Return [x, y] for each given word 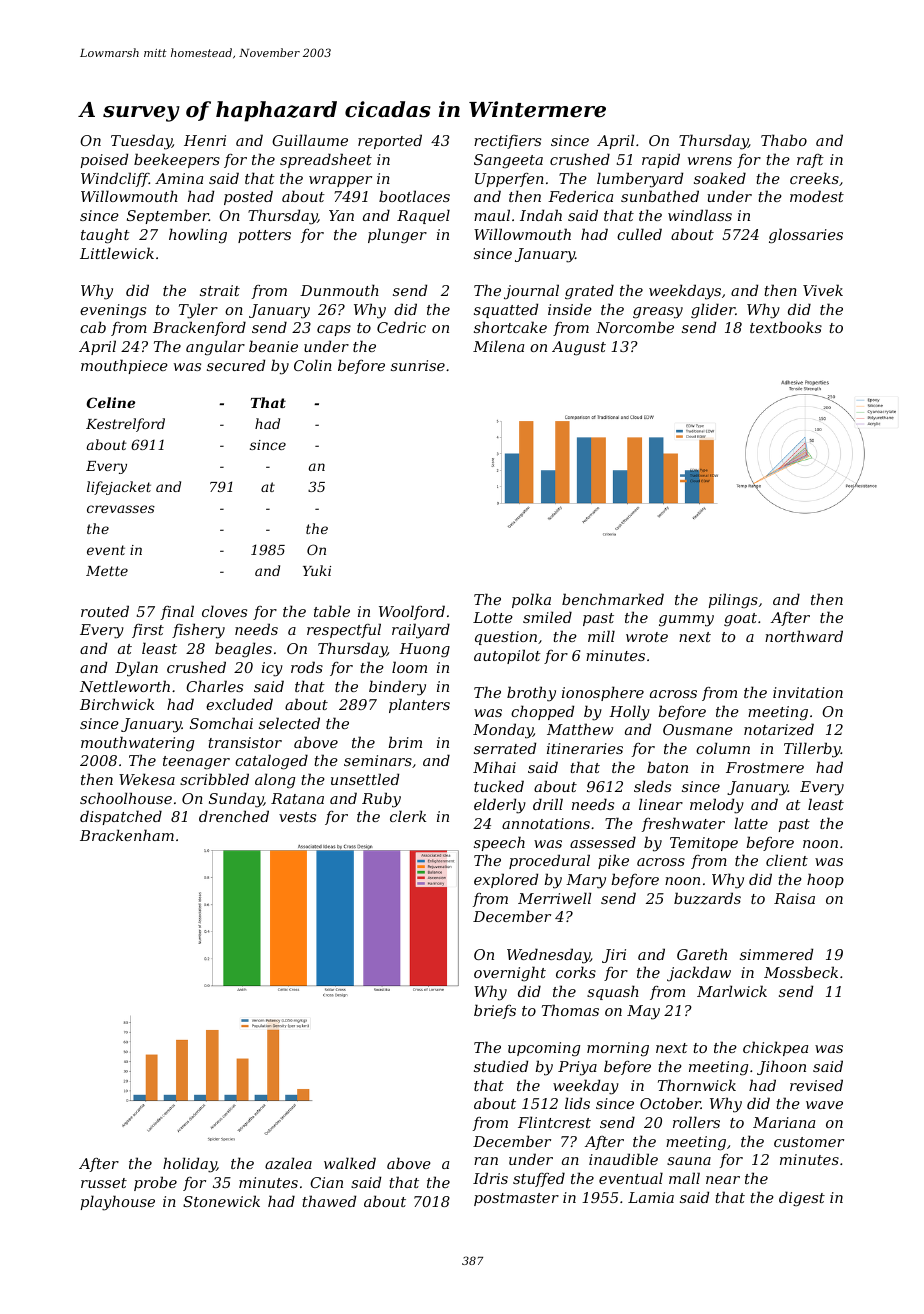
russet [104, 1183]
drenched [234, 816]
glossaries [806, 236]
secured [236, 365]
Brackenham [127, 835]
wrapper [340, 181]
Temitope [704, 844]
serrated [505, 748]
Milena [498, 346]
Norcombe [635, 327]
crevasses [121, 509]
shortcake [510, 327]
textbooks [786, 327]
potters [264, 236]
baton [667, 767]
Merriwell [554, 898]
